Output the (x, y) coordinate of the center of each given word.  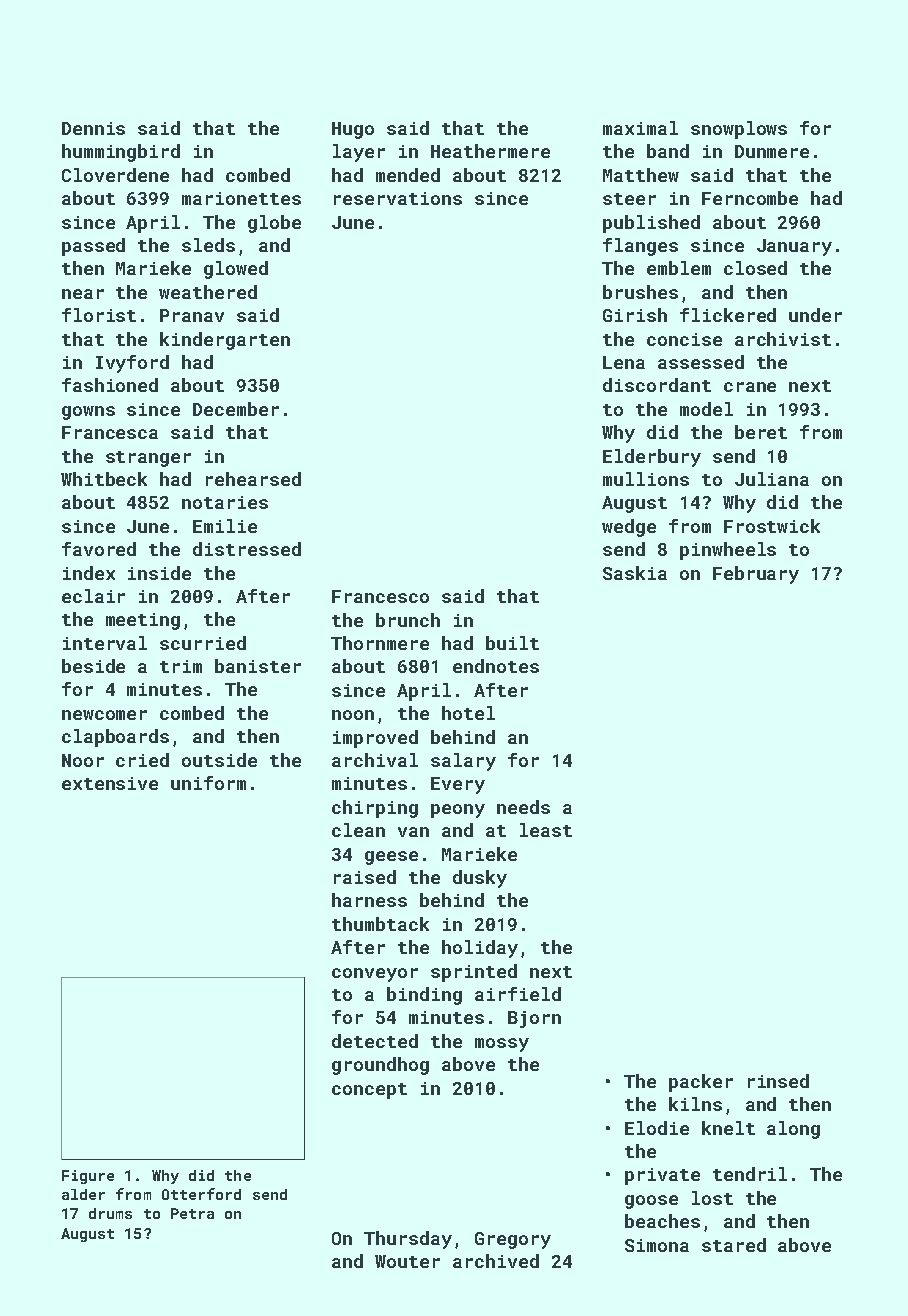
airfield (518, 994)
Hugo (353, 130)
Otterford (201, 1194)
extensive (110, 783)
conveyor (375, 975)
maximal (640, 128)
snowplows (739, 130)
